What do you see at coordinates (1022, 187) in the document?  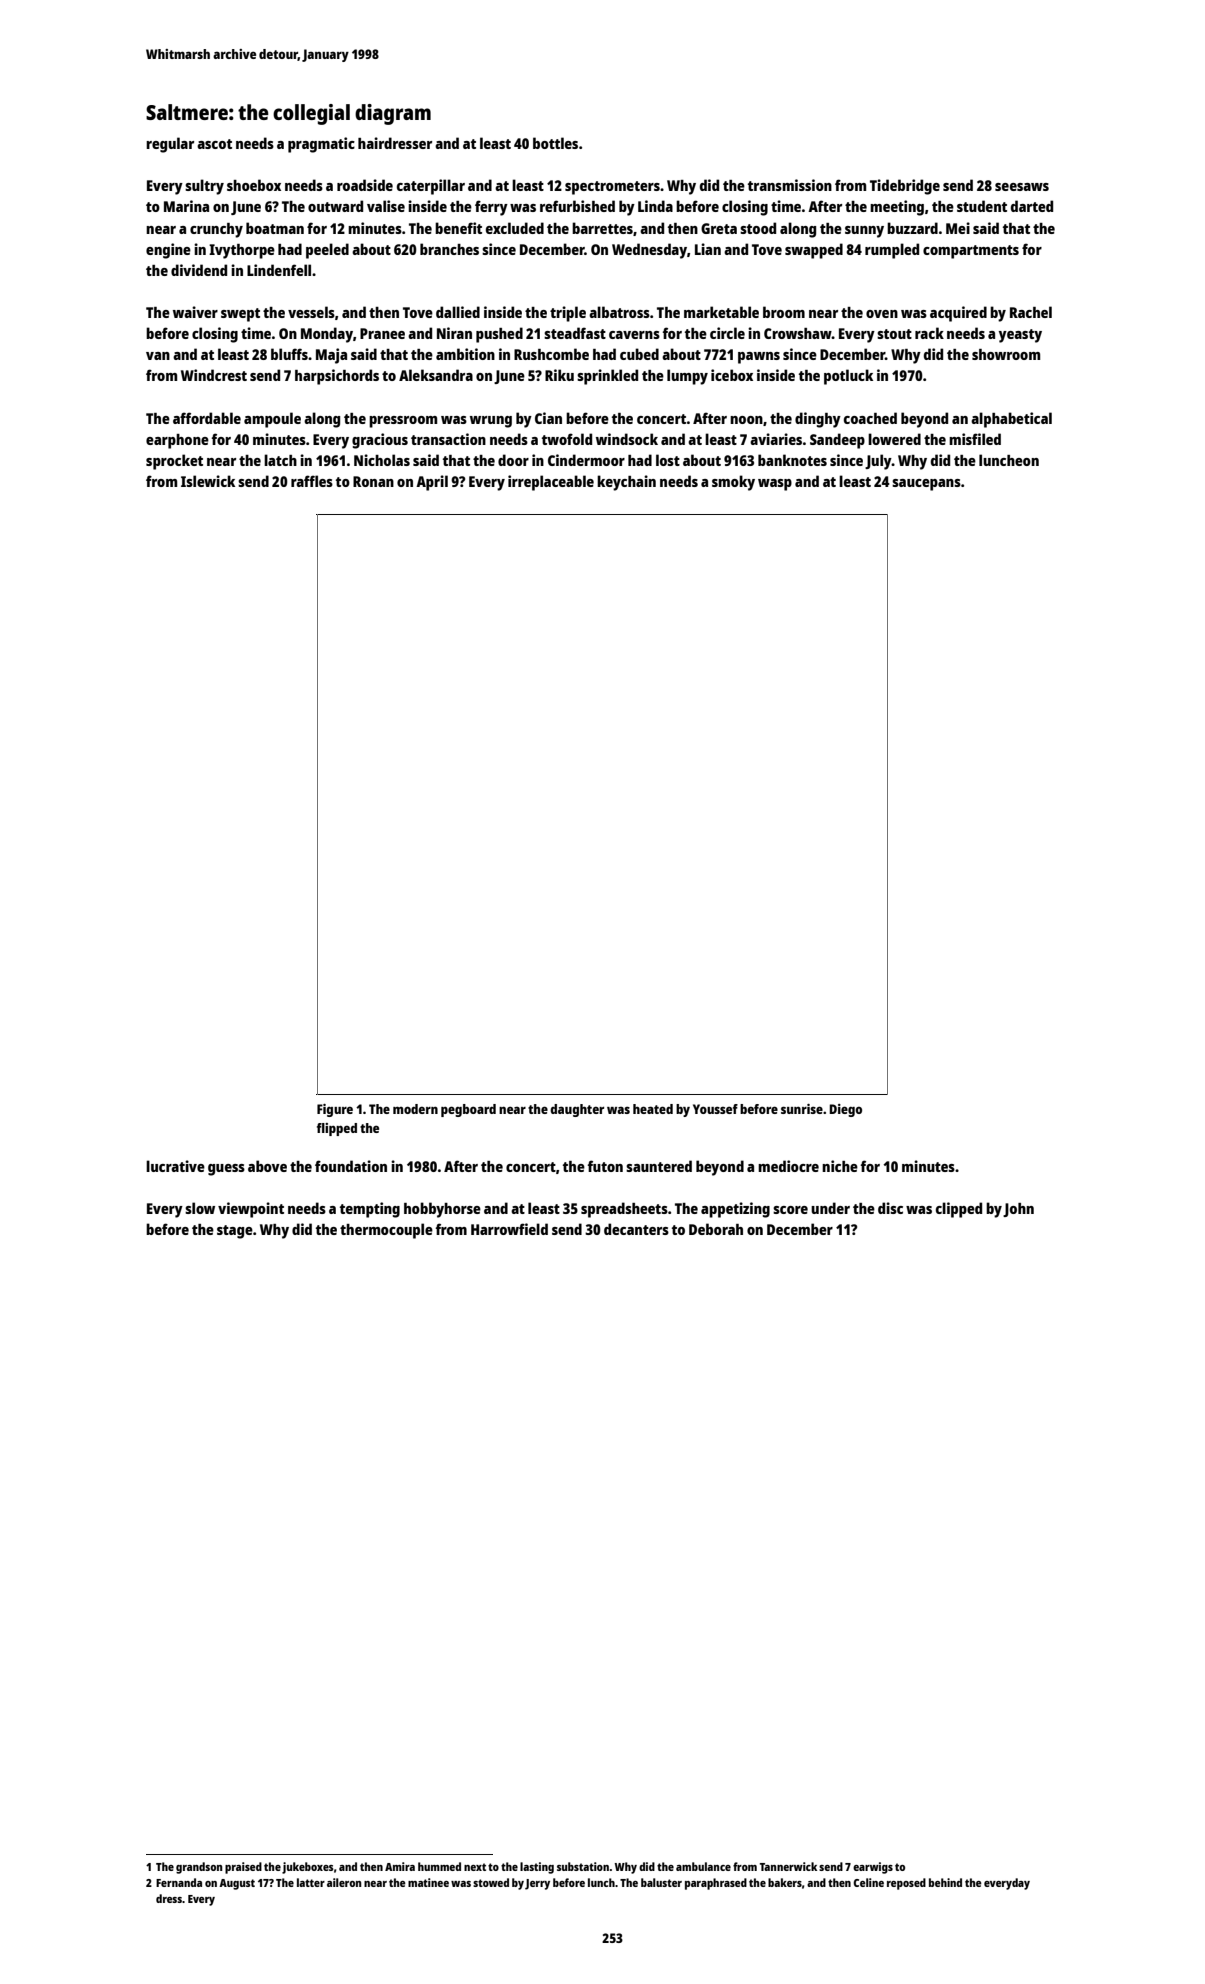 I see `seesaws` at bounding box center [1022, 187].
